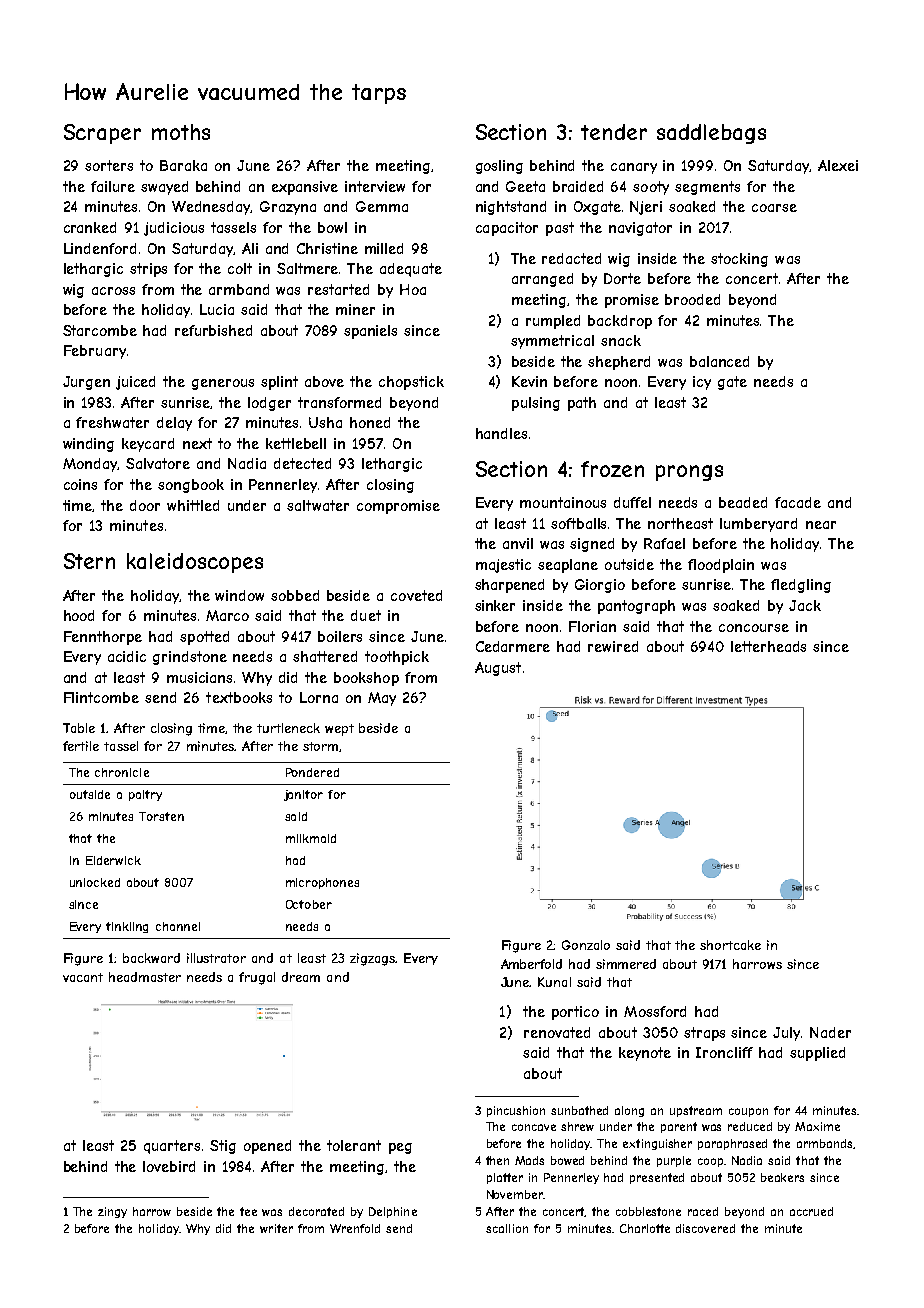 This page has height=1308, width=924. I want to click on Alexei, so click(838, 165).
